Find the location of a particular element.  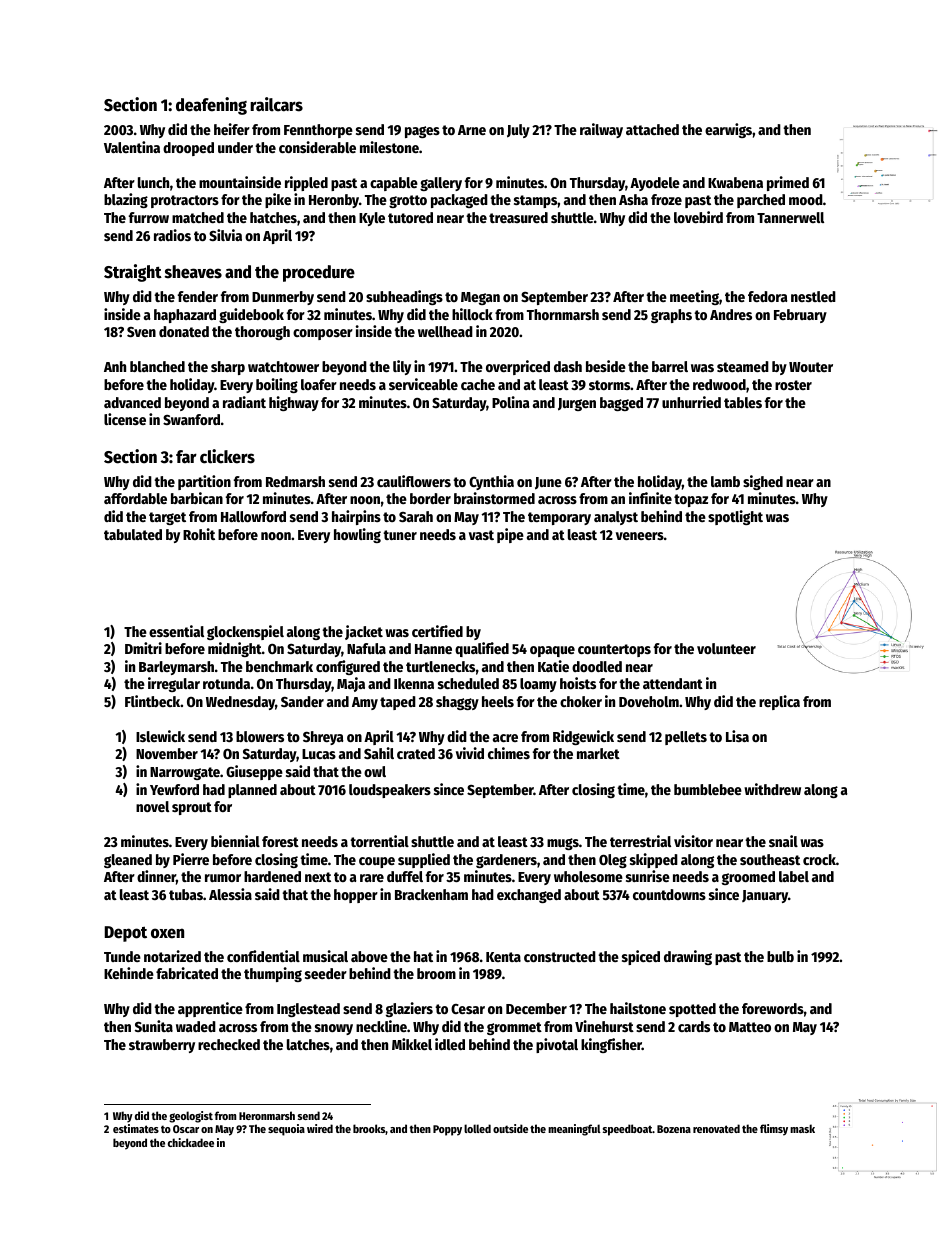

earwigs is located at coordinates (728, 130).
